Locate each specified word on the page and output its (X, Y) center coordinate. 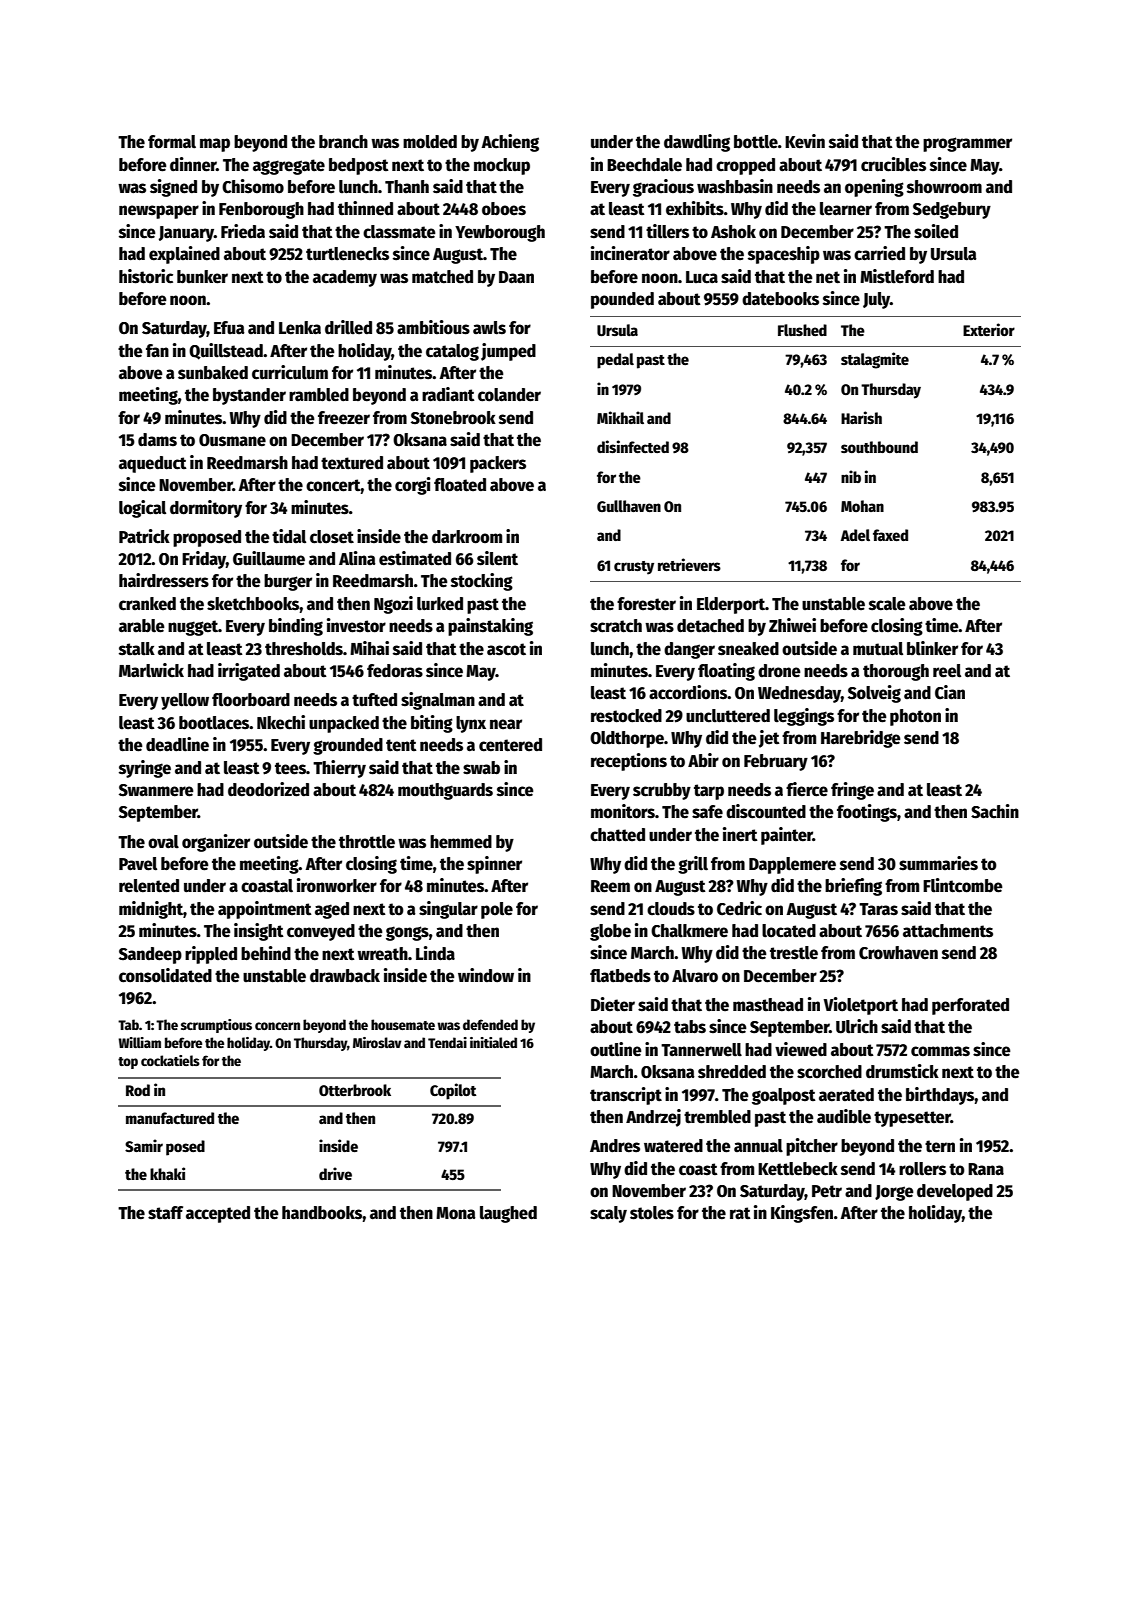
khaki (167, 1173)
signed (173, 188)
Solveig (874, 694)
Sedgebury (952, 210)
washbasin (735, 186)
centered (510, 745)
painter (787, 836)
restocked (626, 716)
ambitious (433, 327)
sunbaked (213, 373)
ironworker (337, 885)
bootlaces (214, 723)
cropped (745, 166)
